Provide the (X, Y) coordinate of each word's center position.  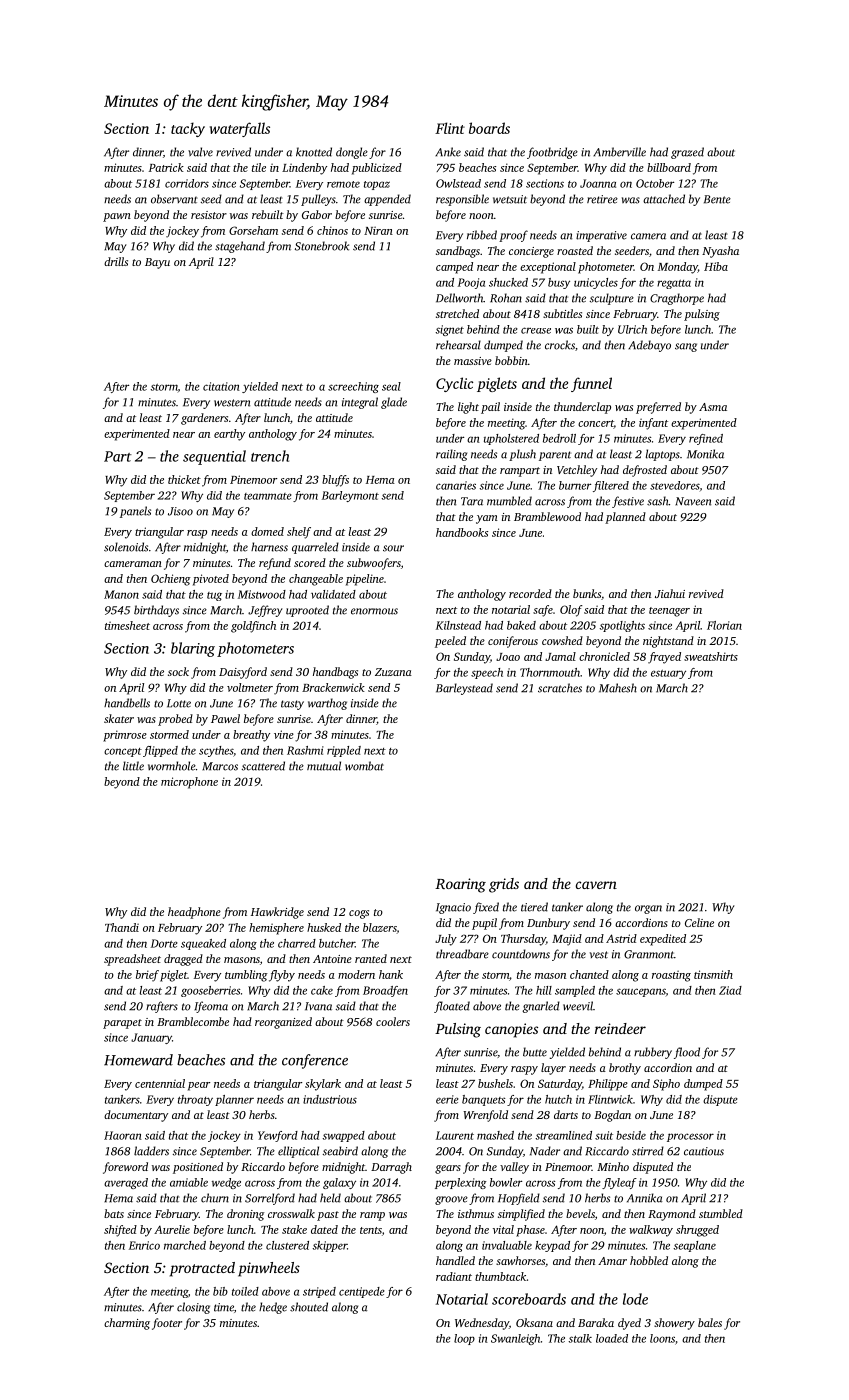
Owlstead (458, 183)
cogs (359, 914)
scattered (263, 766)
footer (167, 1324)
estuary (668, 674)
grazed (687, 153)
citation (221, 386)
